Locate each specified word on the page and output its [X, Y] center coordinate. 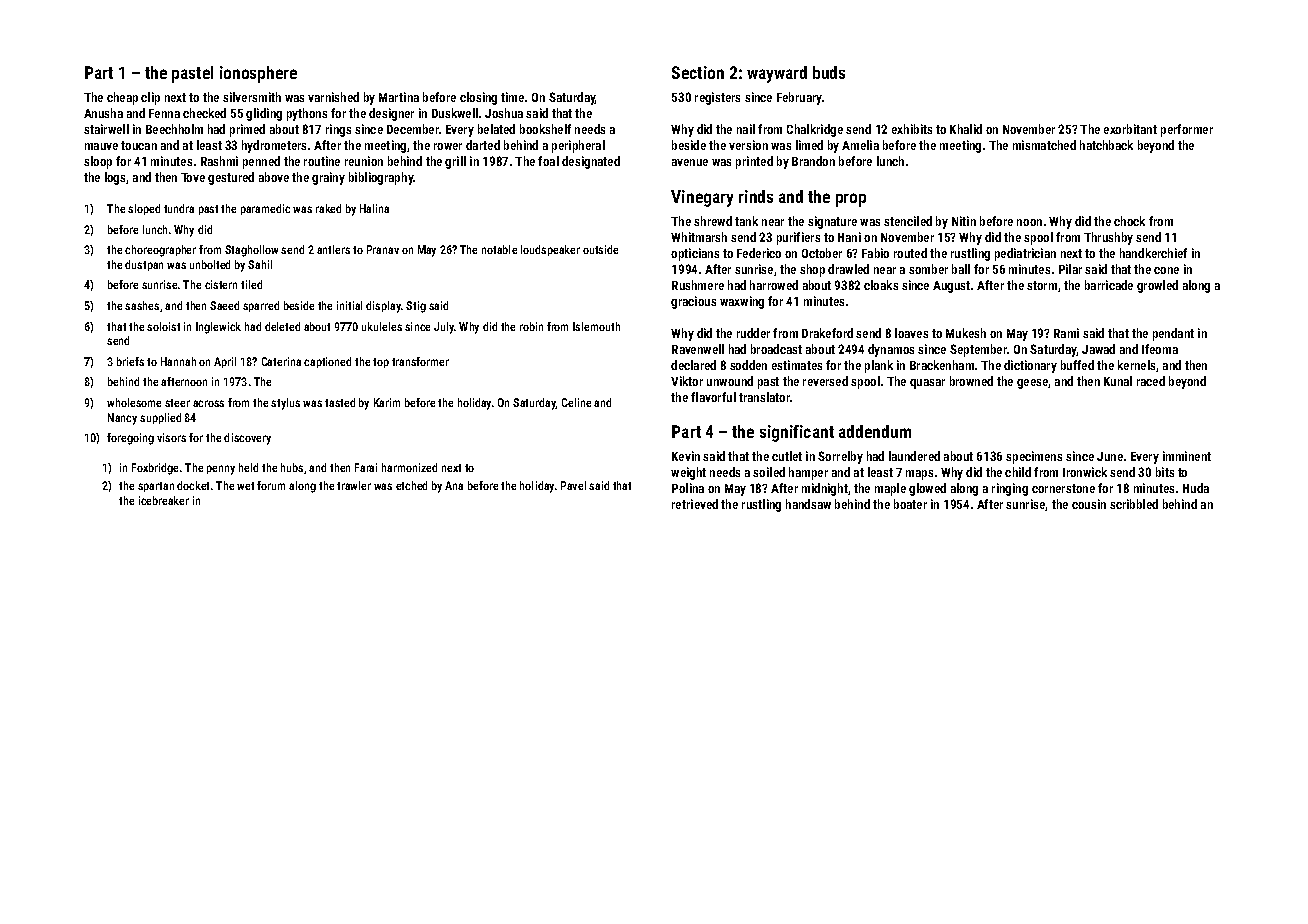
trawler [354, 485]
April [225, 362]
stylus [285, 404]
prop [851, 200]
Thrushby [1108, 238]
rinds [756, 196]
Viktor [687, 381]
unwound [730, 381]
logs [115, 178]
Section [698, 72]
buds [829, 72]
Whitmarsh [699, 237]
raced [1151, 381]
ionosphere [258, 74]
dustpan [144, 265]
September [978, 350]
